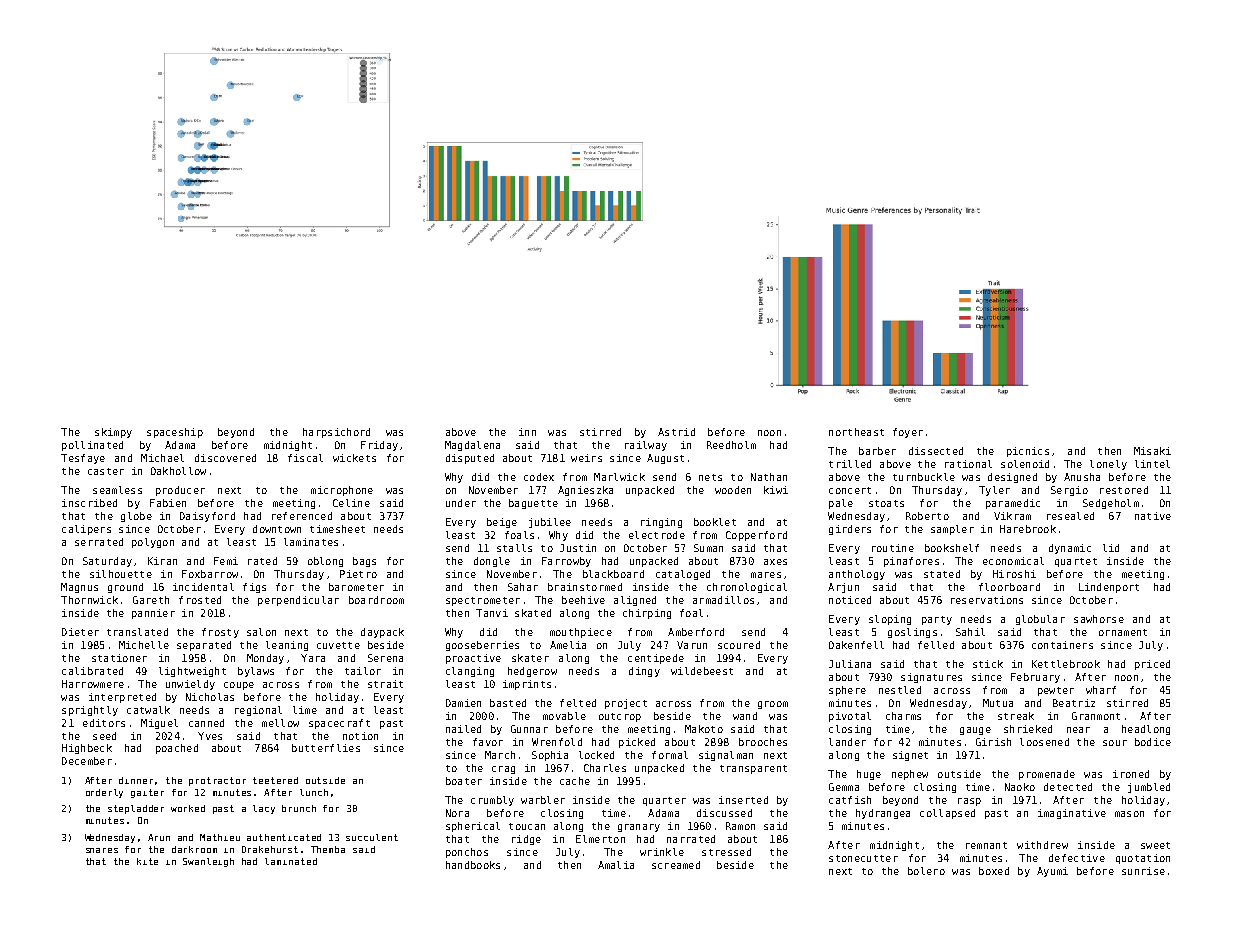  Describe the element at coordinates (1028, 529) in the document. I see `Harebrook` at that location.
